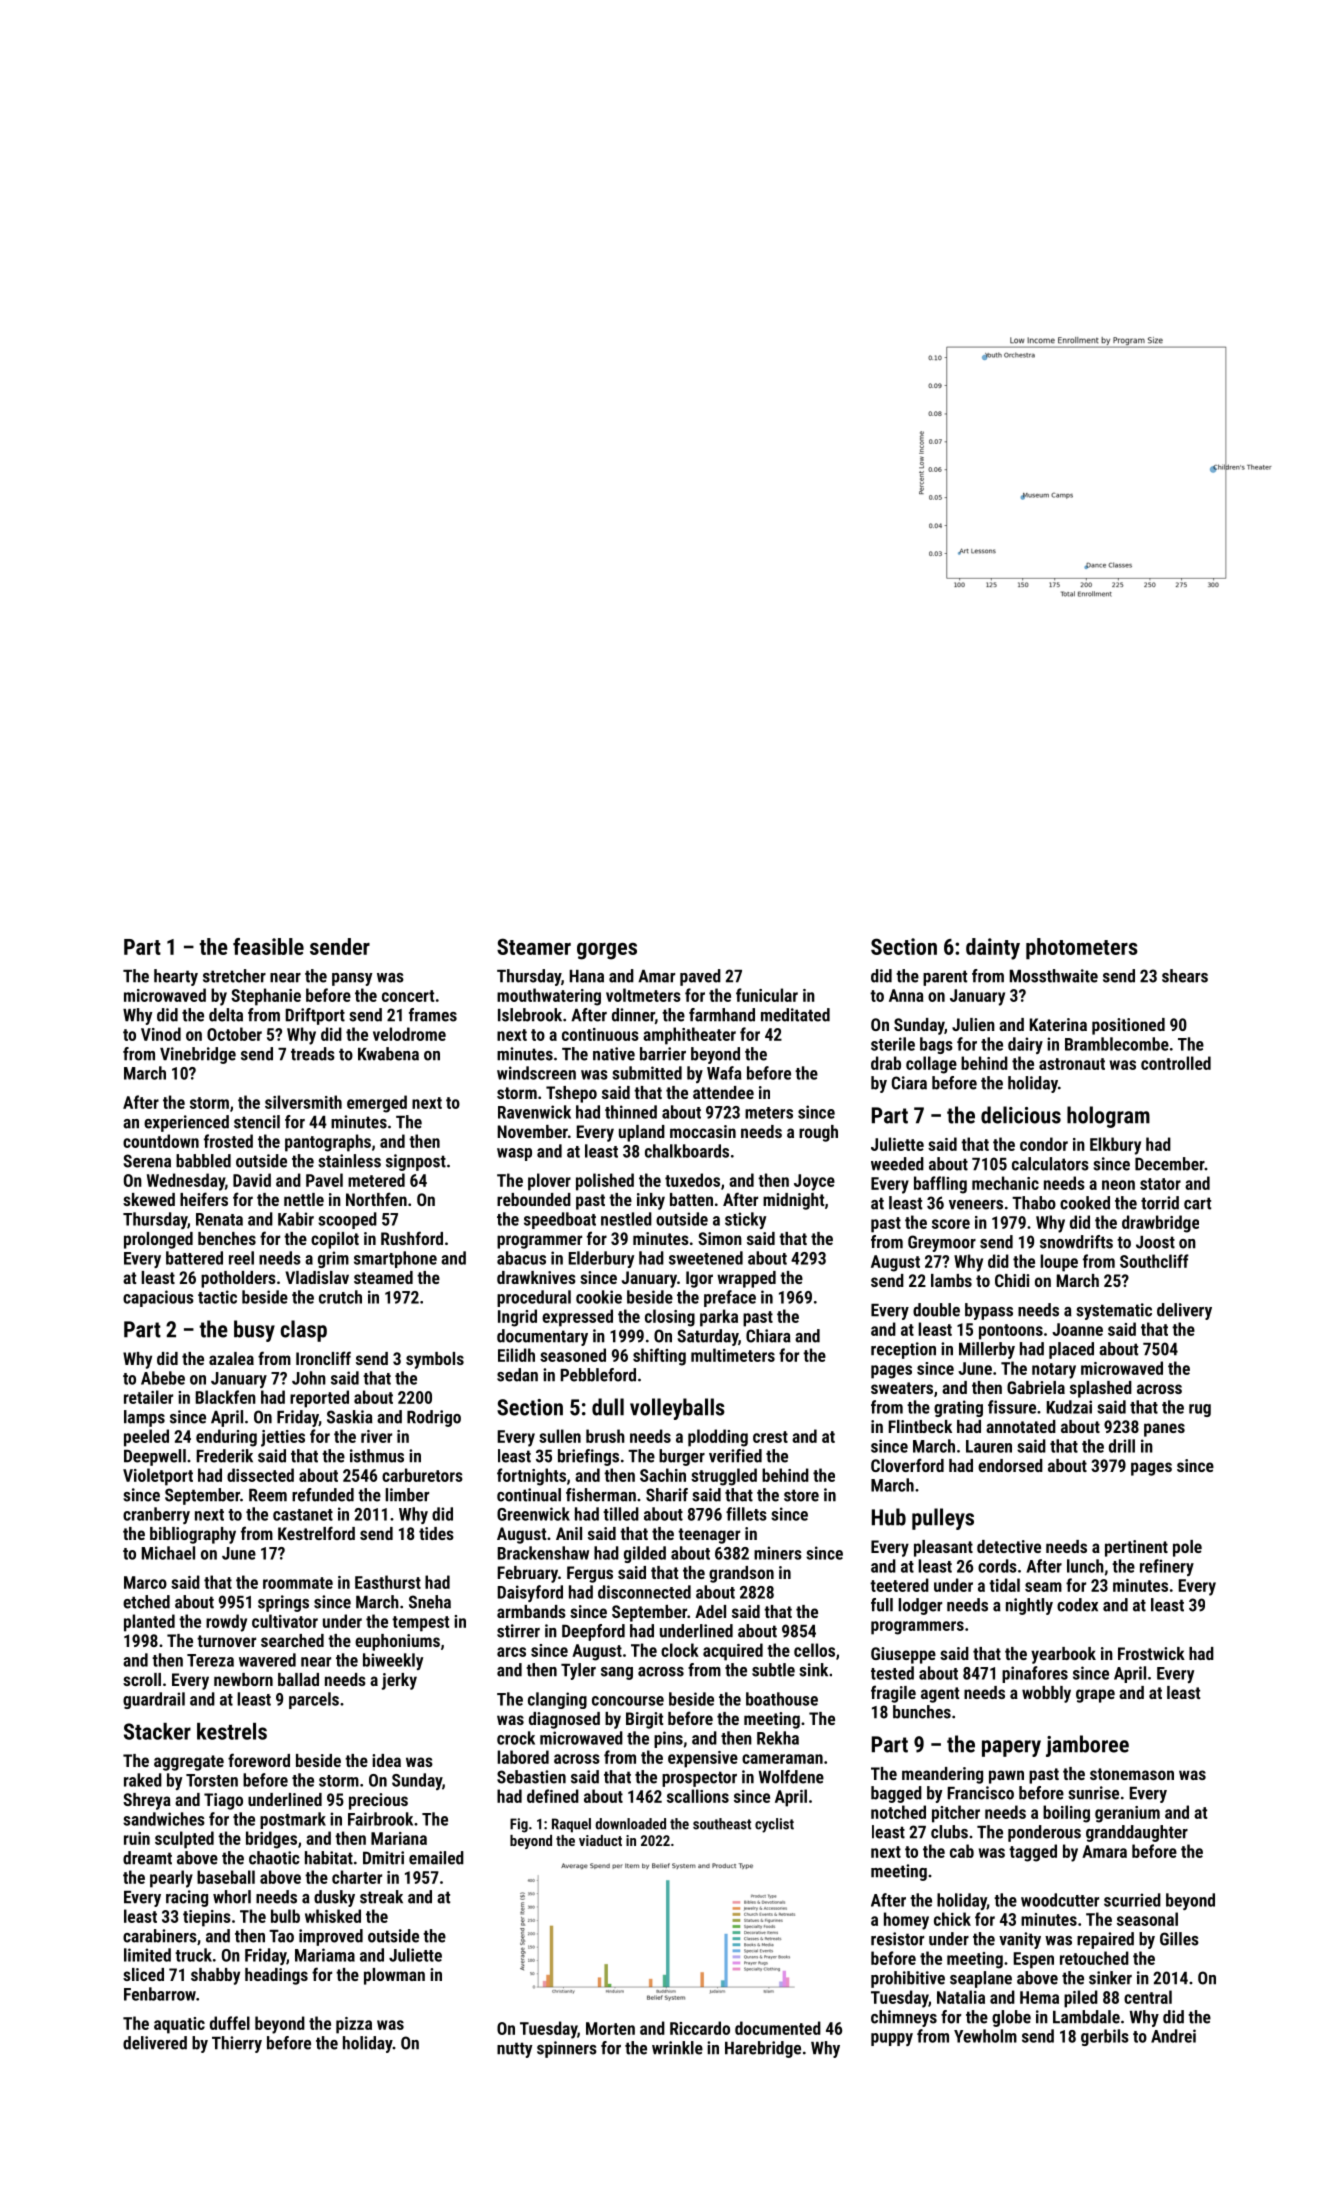  I want to click on aquatic, so click(179, 2025).
